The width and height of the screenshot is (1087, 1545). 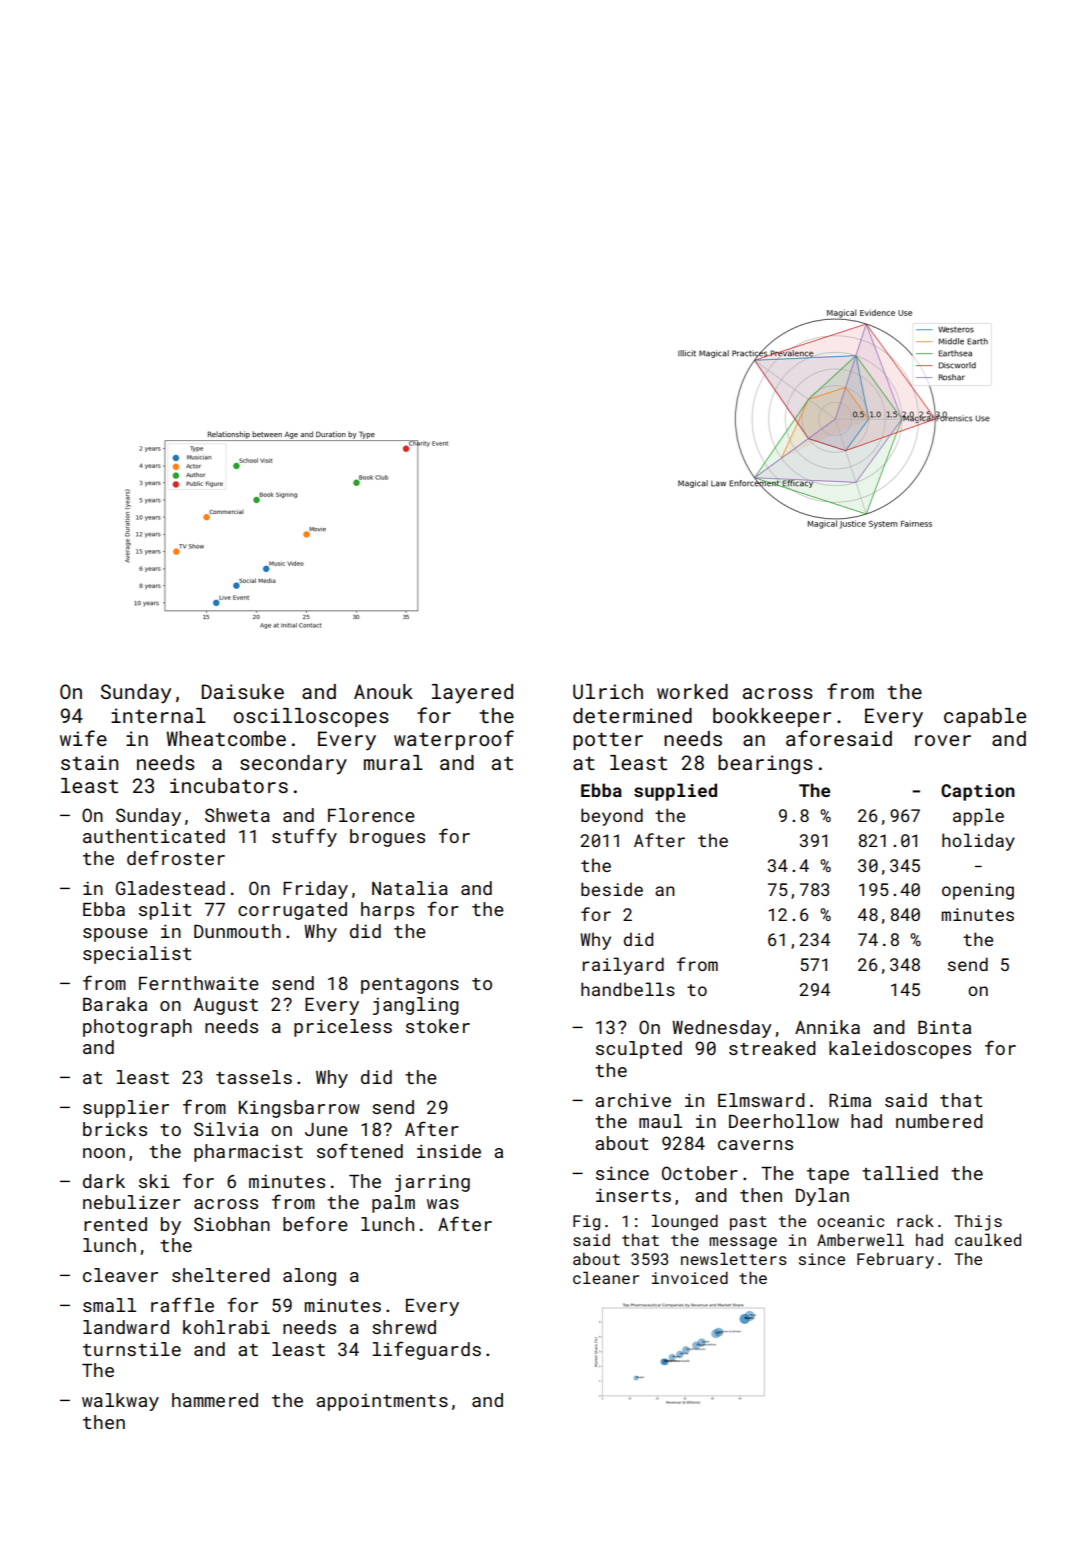 I want to click on appointments, so click(x=382, y=1402).
